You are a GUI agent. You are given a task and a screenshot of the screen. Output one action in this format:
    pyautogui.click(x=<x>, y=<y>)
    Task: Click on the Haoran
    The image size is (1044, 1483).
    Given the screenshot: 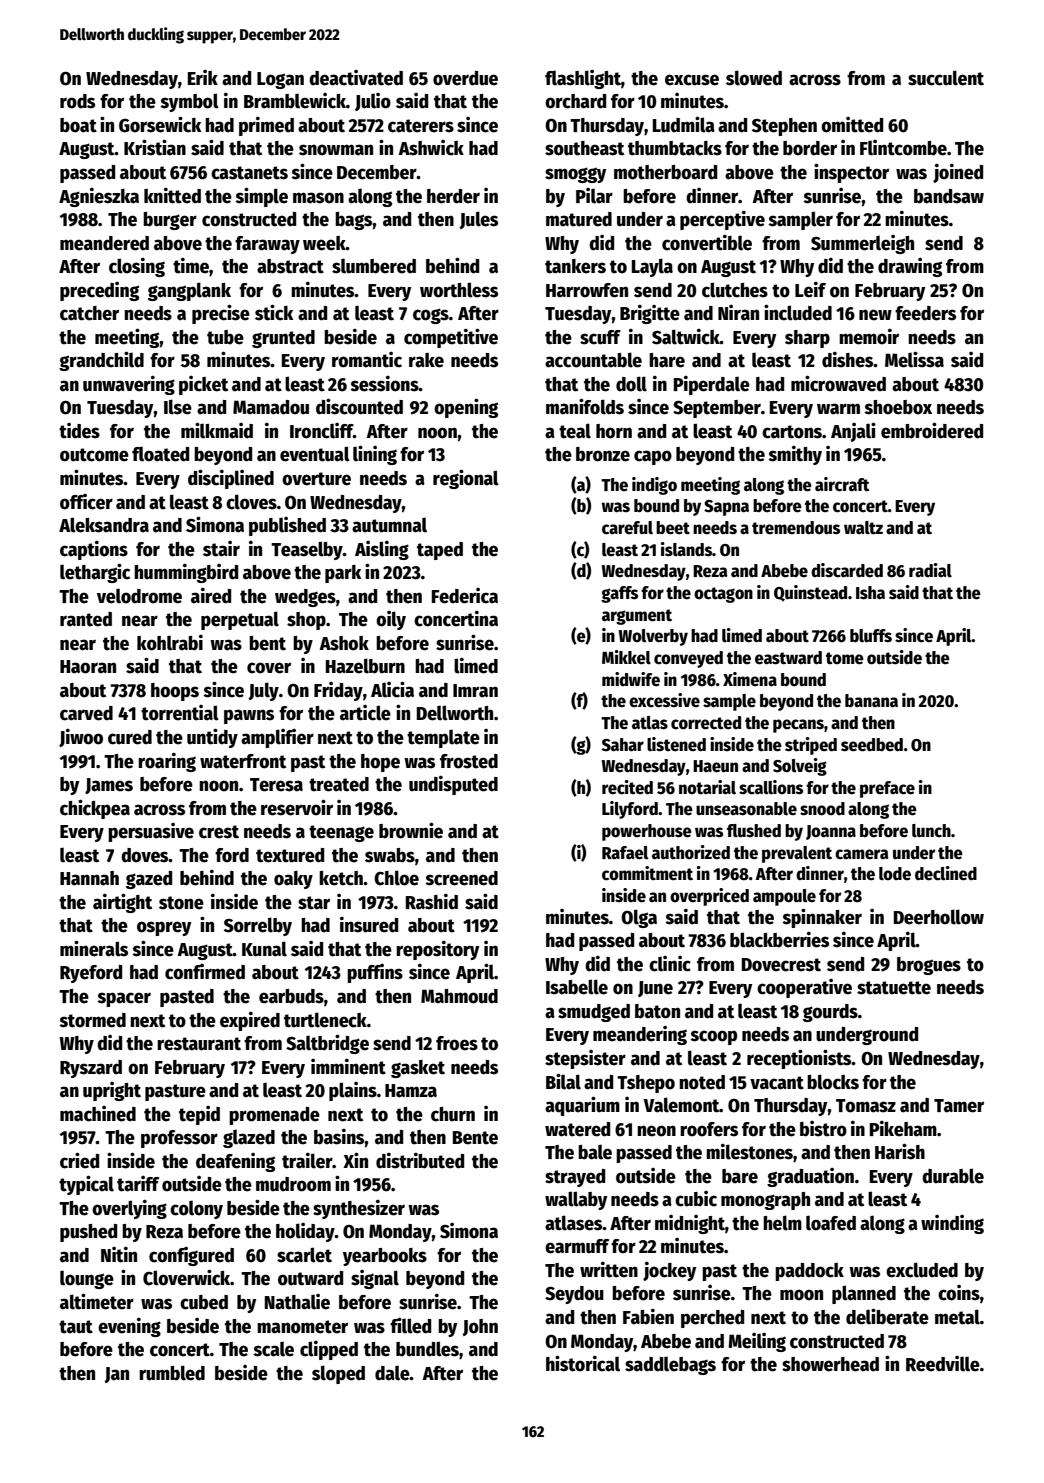 What is the action you would take?
    pyautogui.click(x=88, y=667)
